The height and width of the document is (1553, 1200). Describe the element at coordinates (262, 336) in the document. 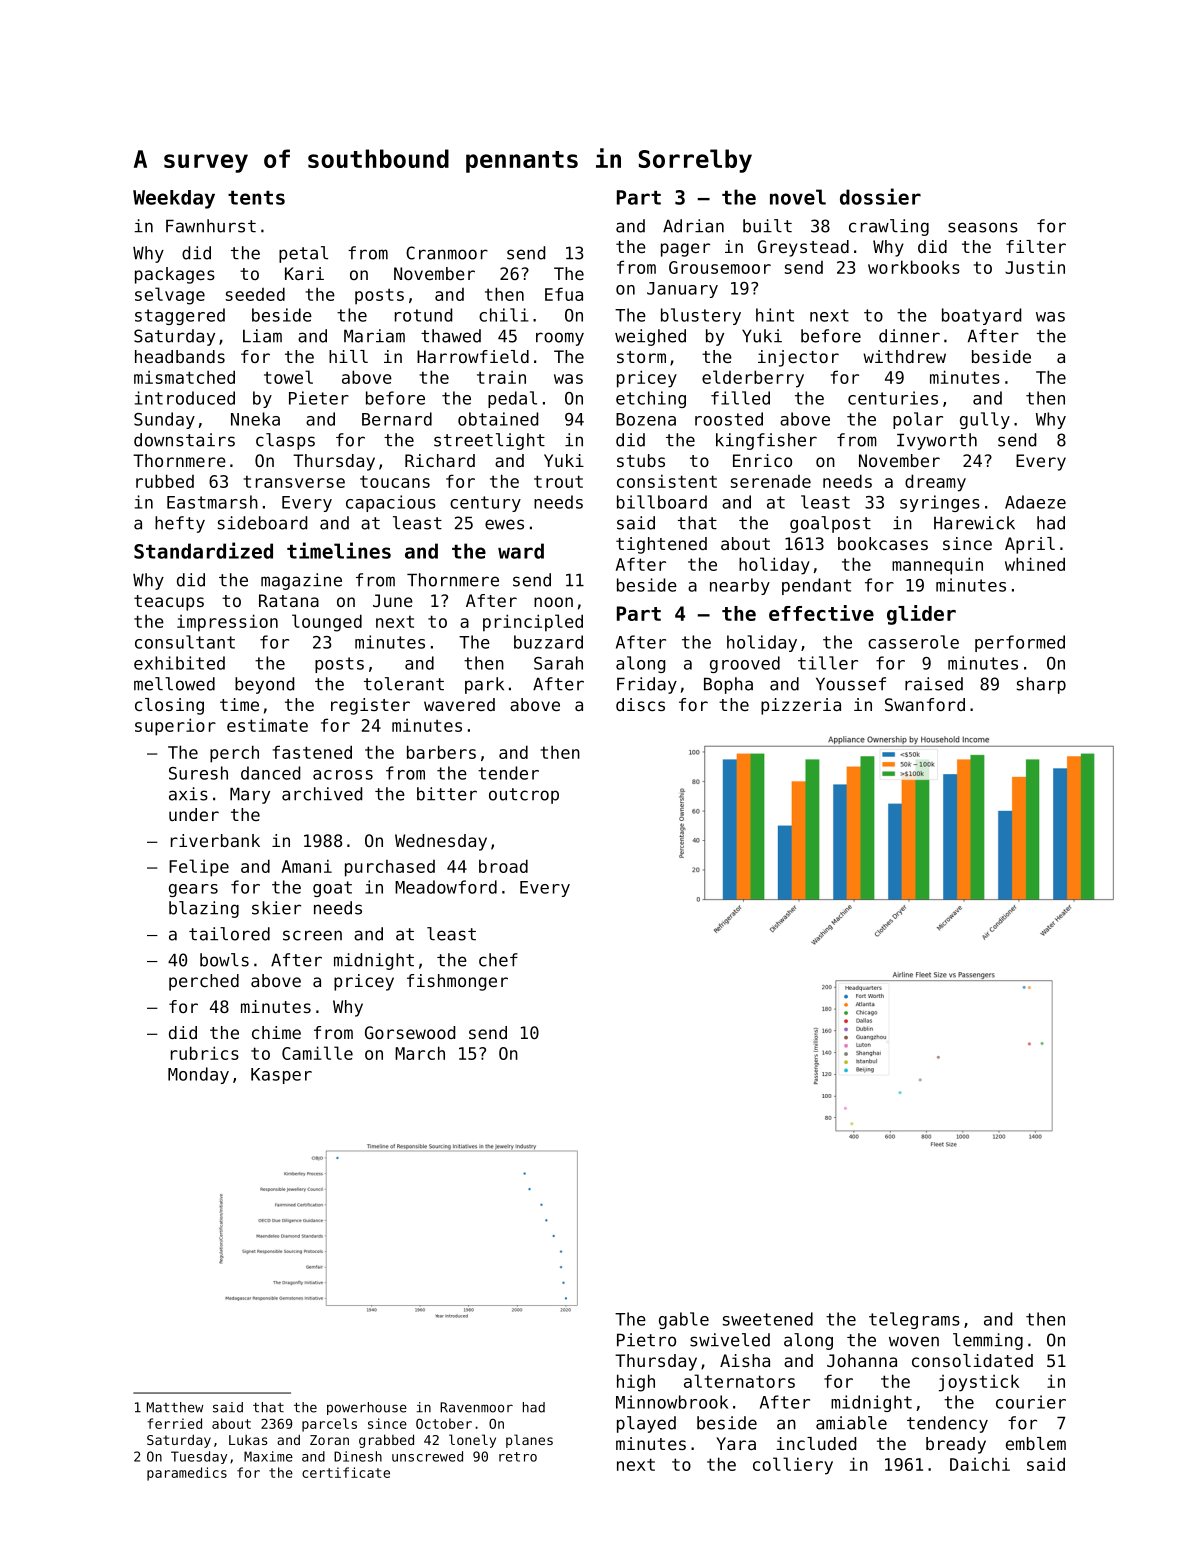

I see `Liam` at that location.
